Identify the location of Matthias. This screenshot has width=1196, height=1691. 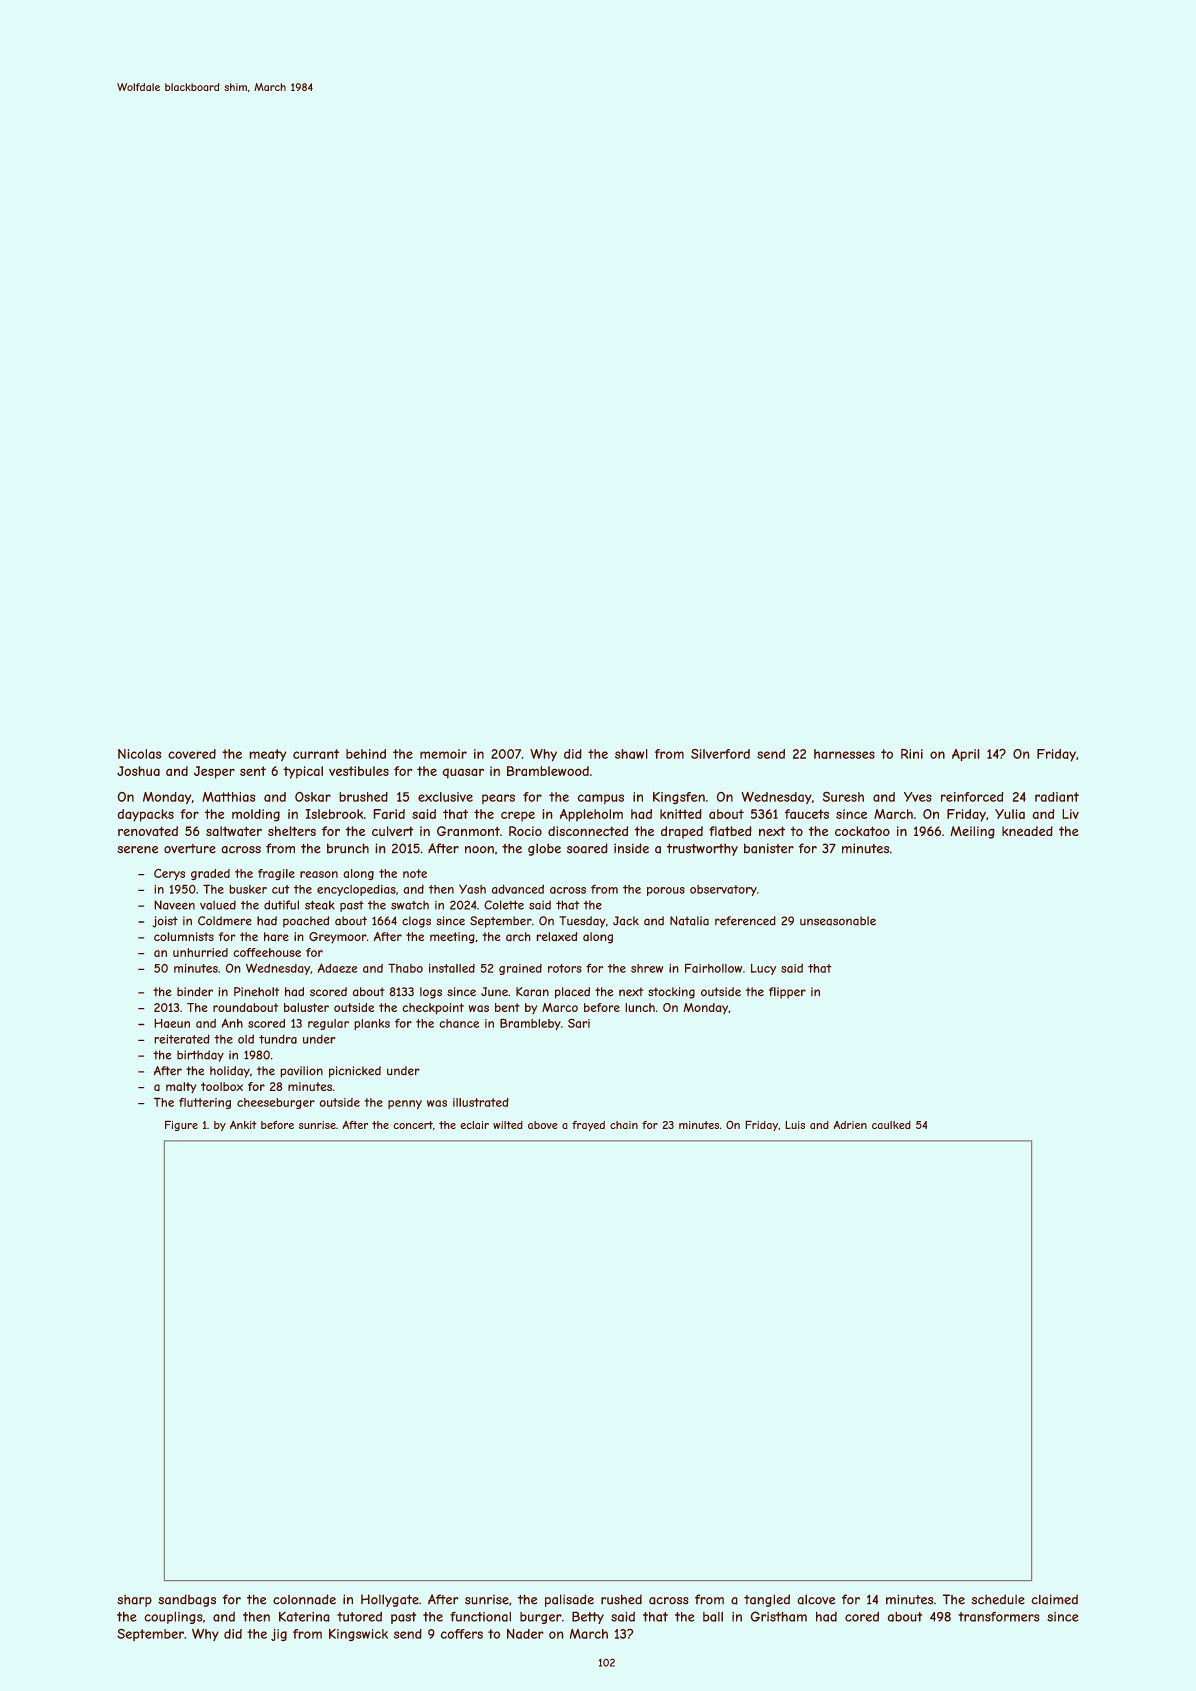
(228, 797).
